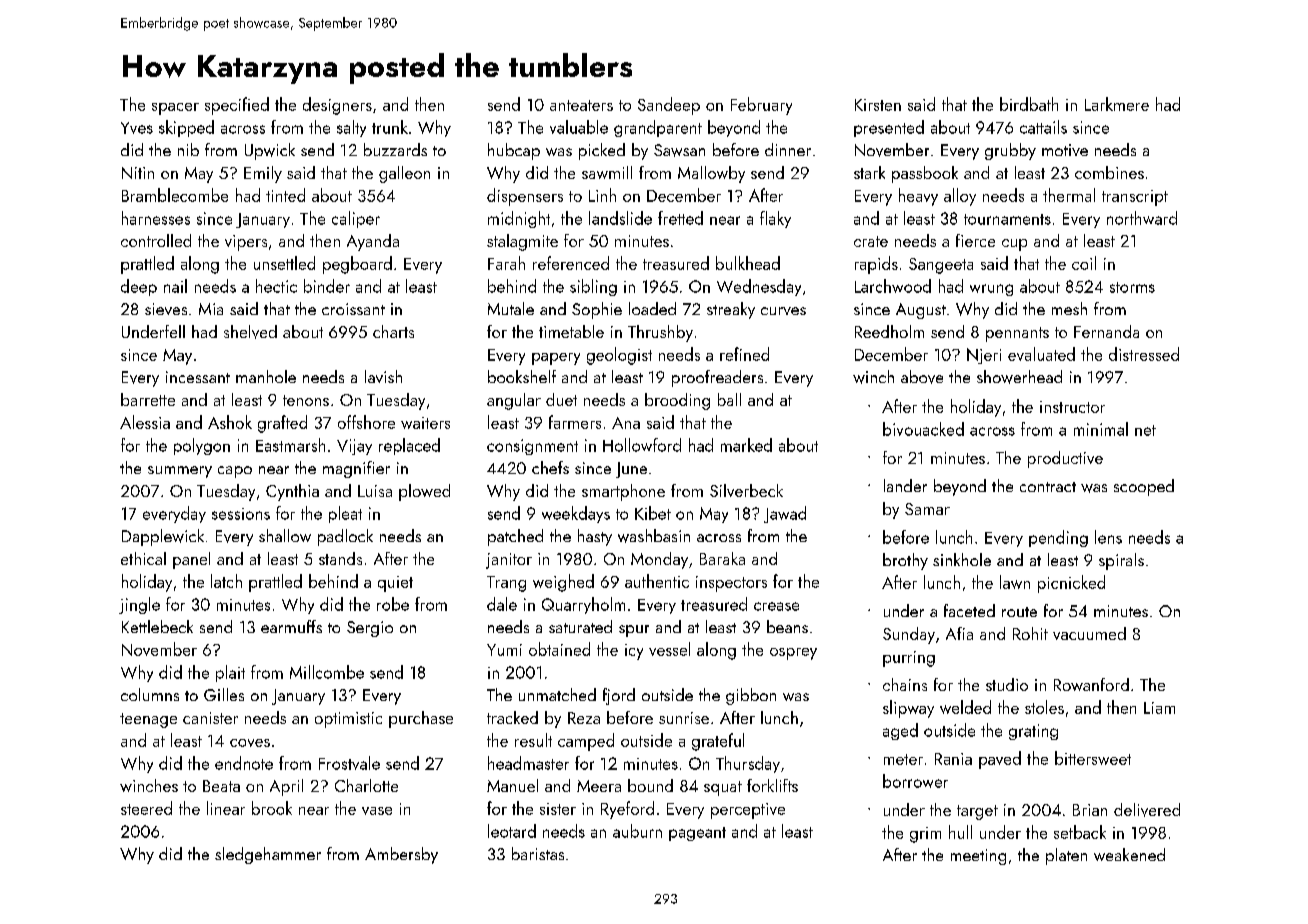  What do you see at coordinates (191, 560) in the document?
I see `panel` at bounding box center [191, 560].
